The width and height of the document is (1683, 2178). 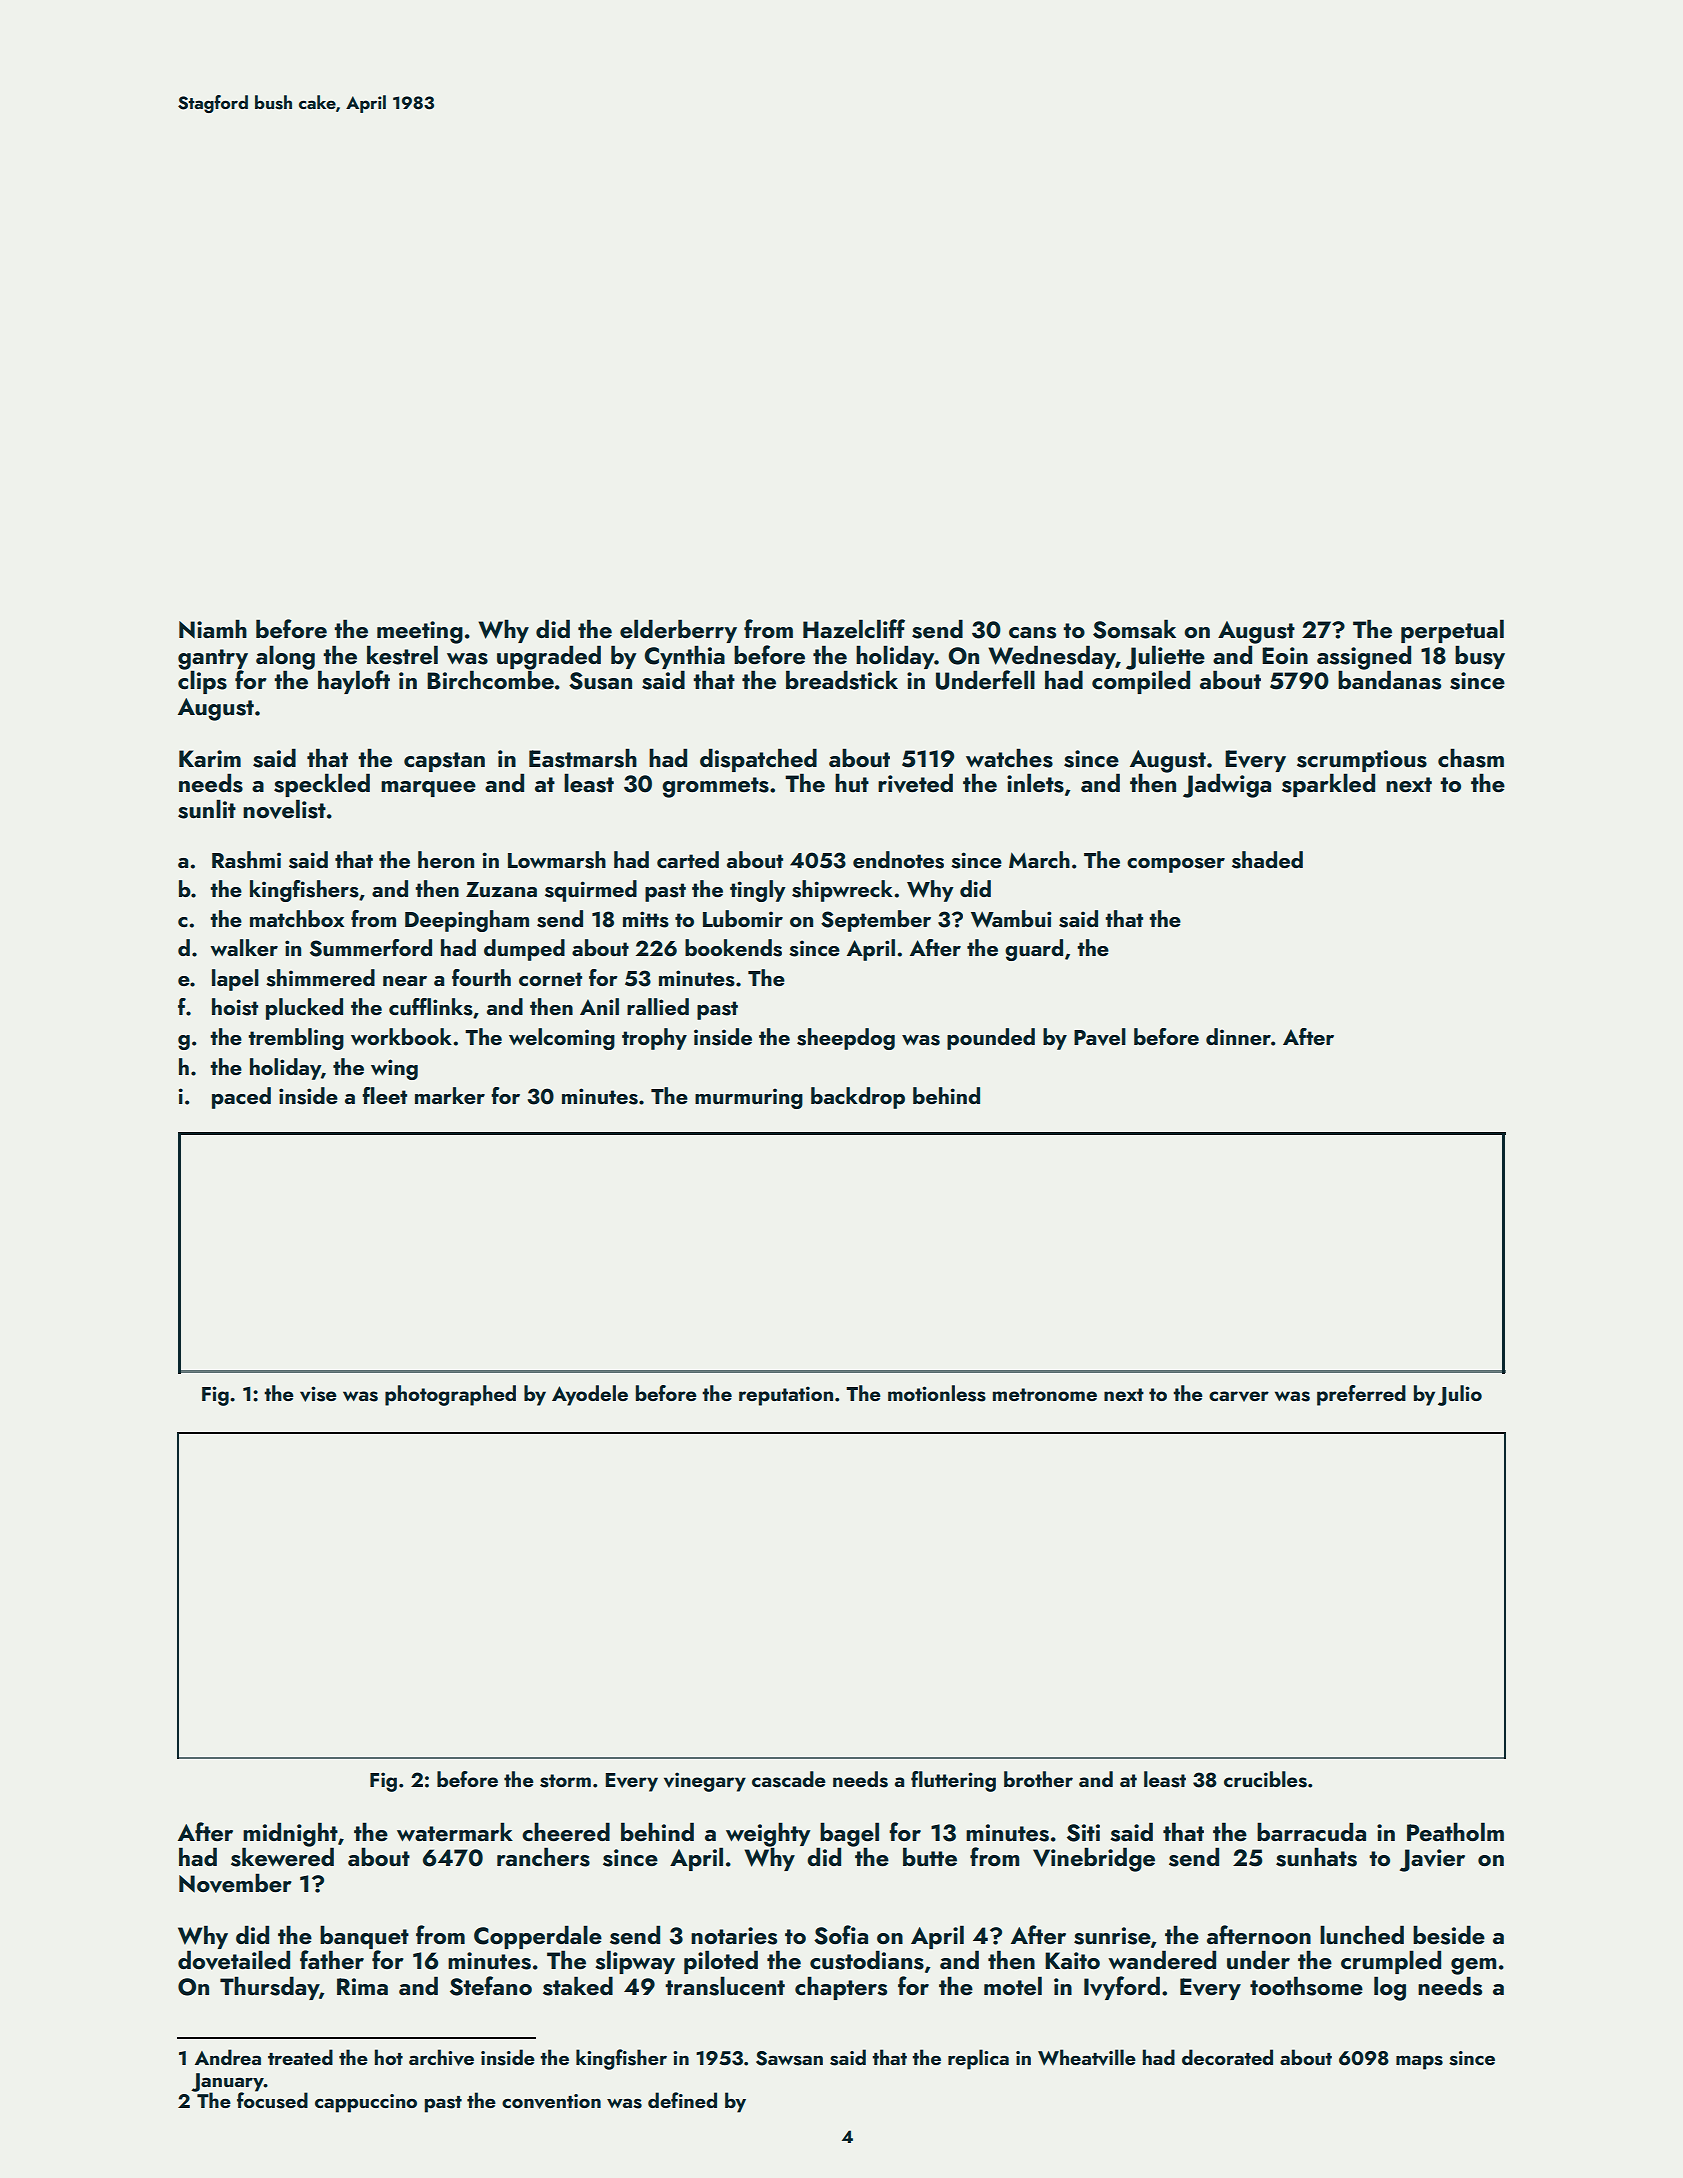 I want to click on Stefano, so click(x=491, y=1986).
